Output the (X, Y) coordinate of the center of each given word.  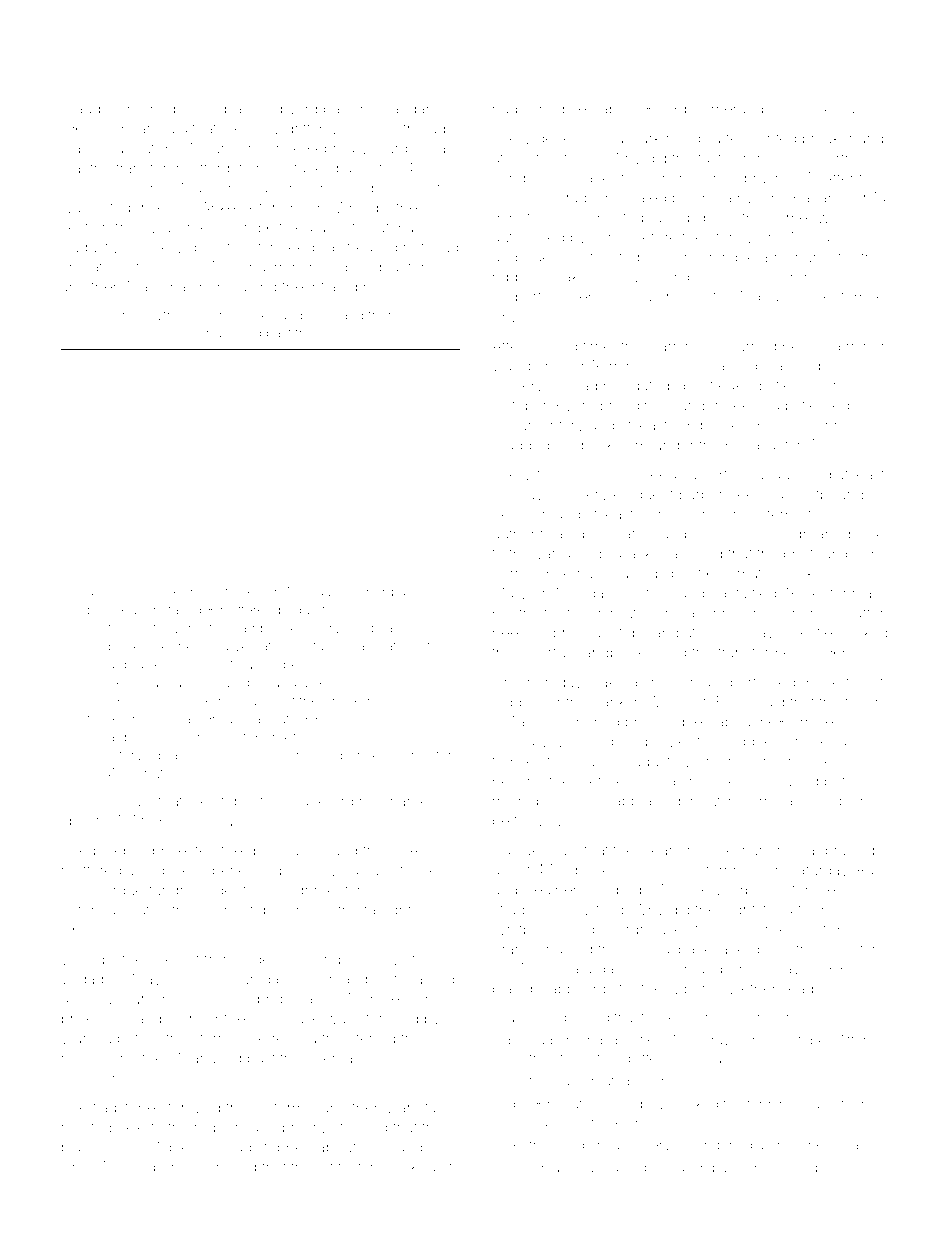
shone (213, 287)
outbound (830, 494)
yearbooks (750, 891)
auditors (424, 1147)
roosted (86, 1128)
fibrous (559, 474)
